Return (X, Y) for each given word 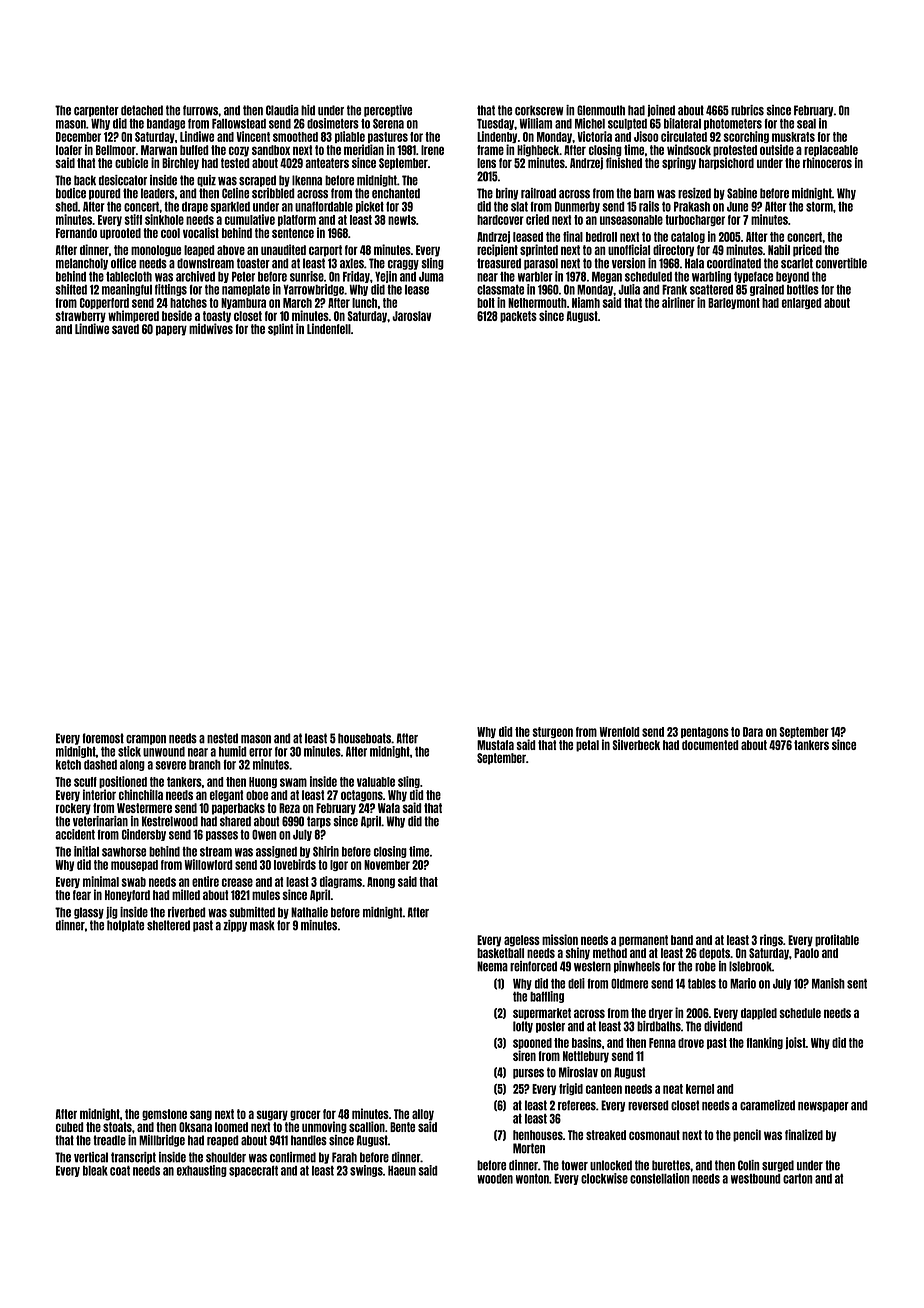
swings (366, 1171)
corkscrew (539, 110)
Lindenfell (329, 328)
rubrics (747, 110)
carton (797, 1179)
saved (125, 329)
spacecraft (253, 1171)
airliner (678, 302)
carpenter (96, 111)
